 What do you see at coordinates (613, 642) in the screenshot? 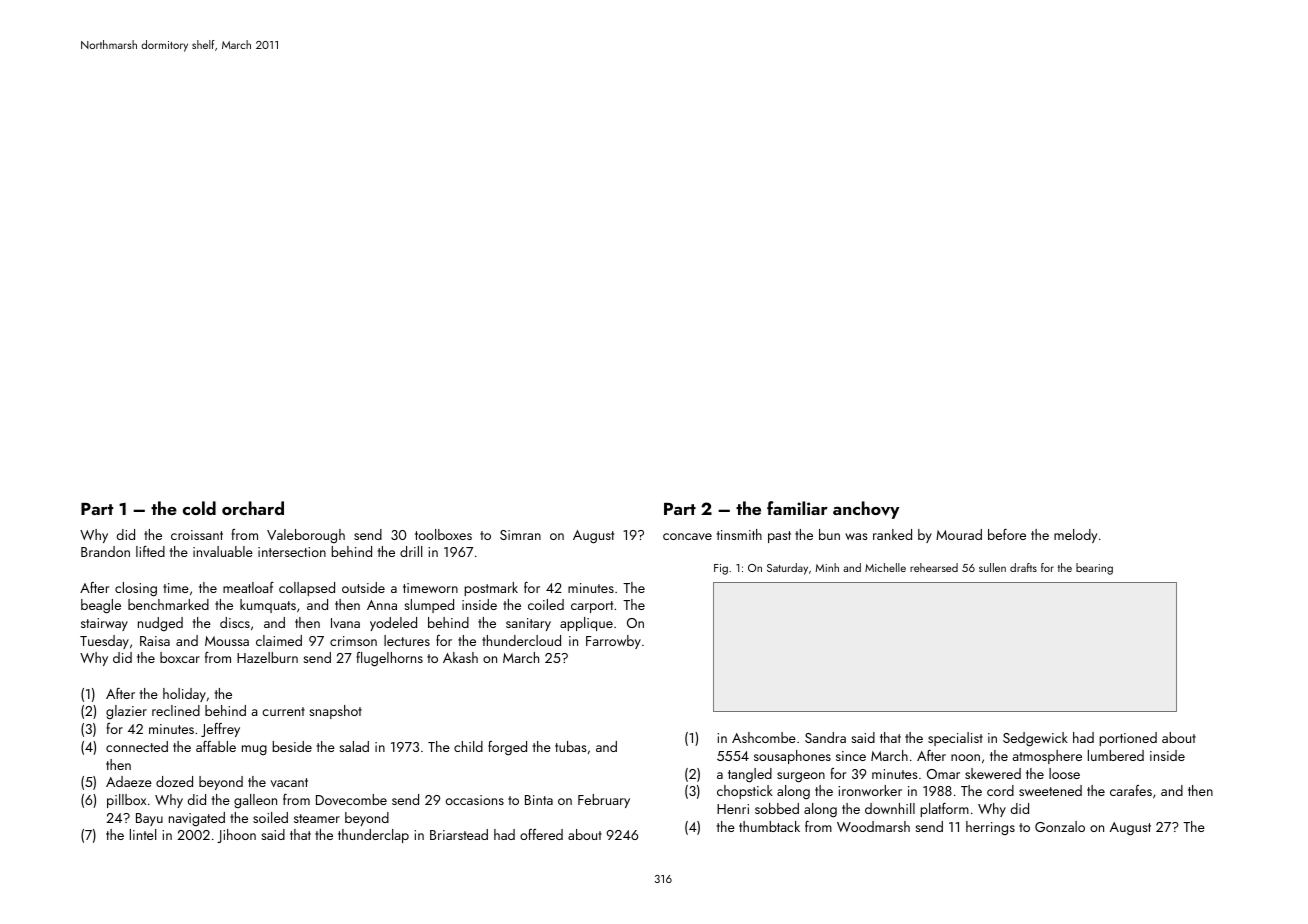
I see `Farrowby` at bounding box center [613, 642].
